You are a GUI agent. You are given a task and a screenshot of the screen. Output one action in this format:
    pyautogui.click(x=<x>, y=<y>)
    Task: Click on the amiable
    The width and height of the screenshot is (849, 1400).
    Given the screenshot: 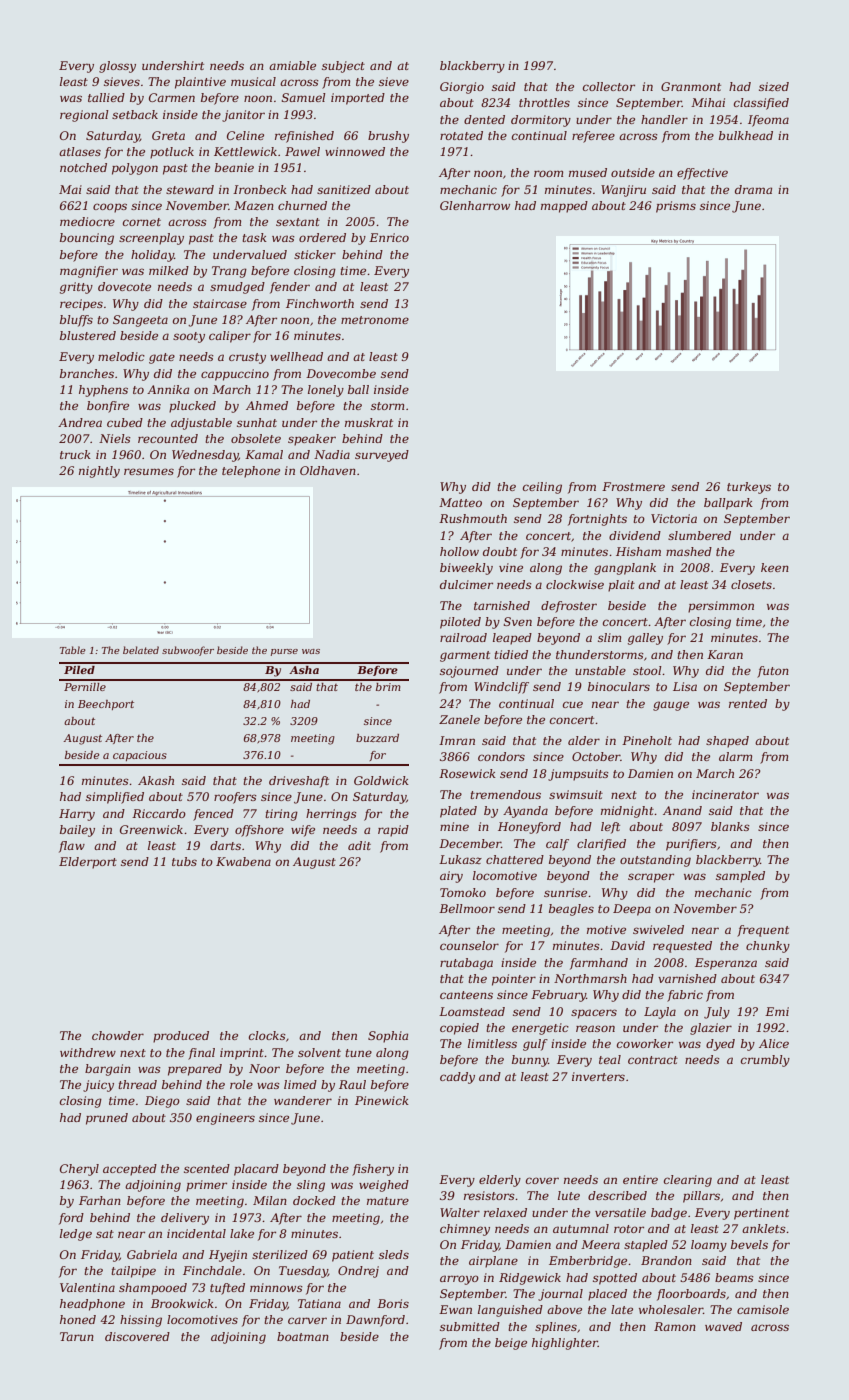 What is the action you would take?
    pyautogui.click(x=292, y=65)
